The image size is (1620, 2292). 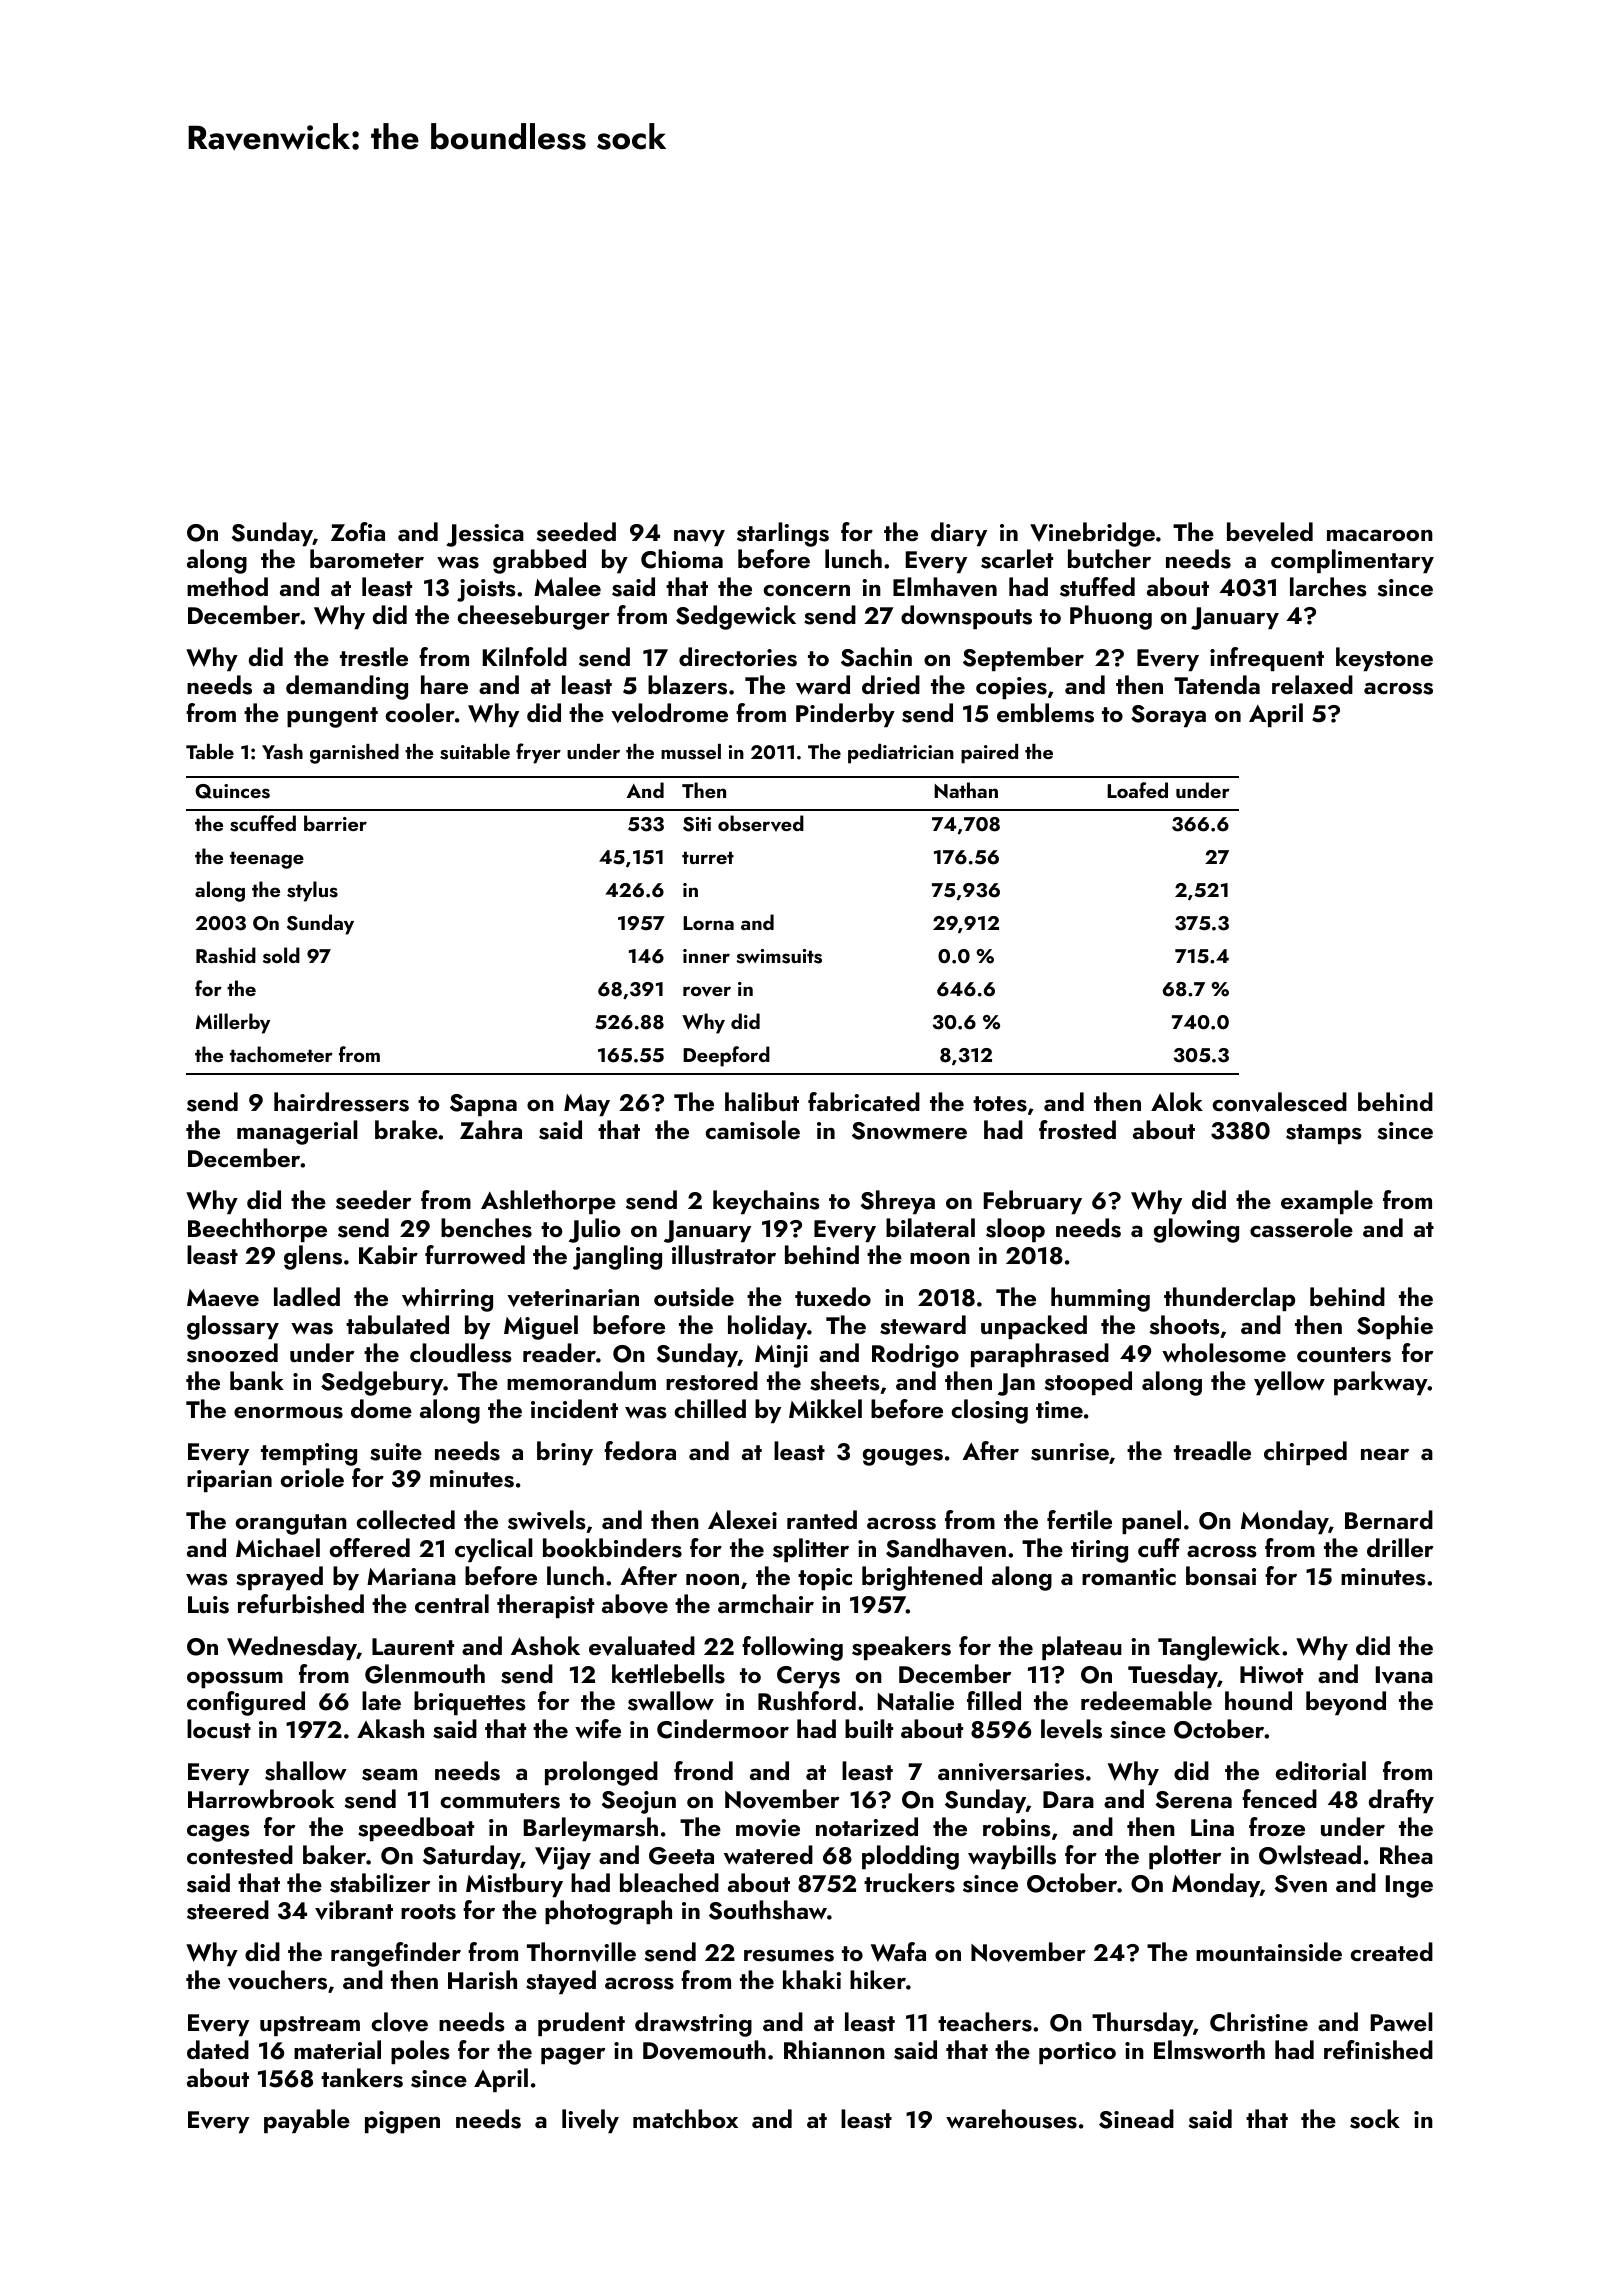 I want to click on navy, so click(x=699, y=537).
